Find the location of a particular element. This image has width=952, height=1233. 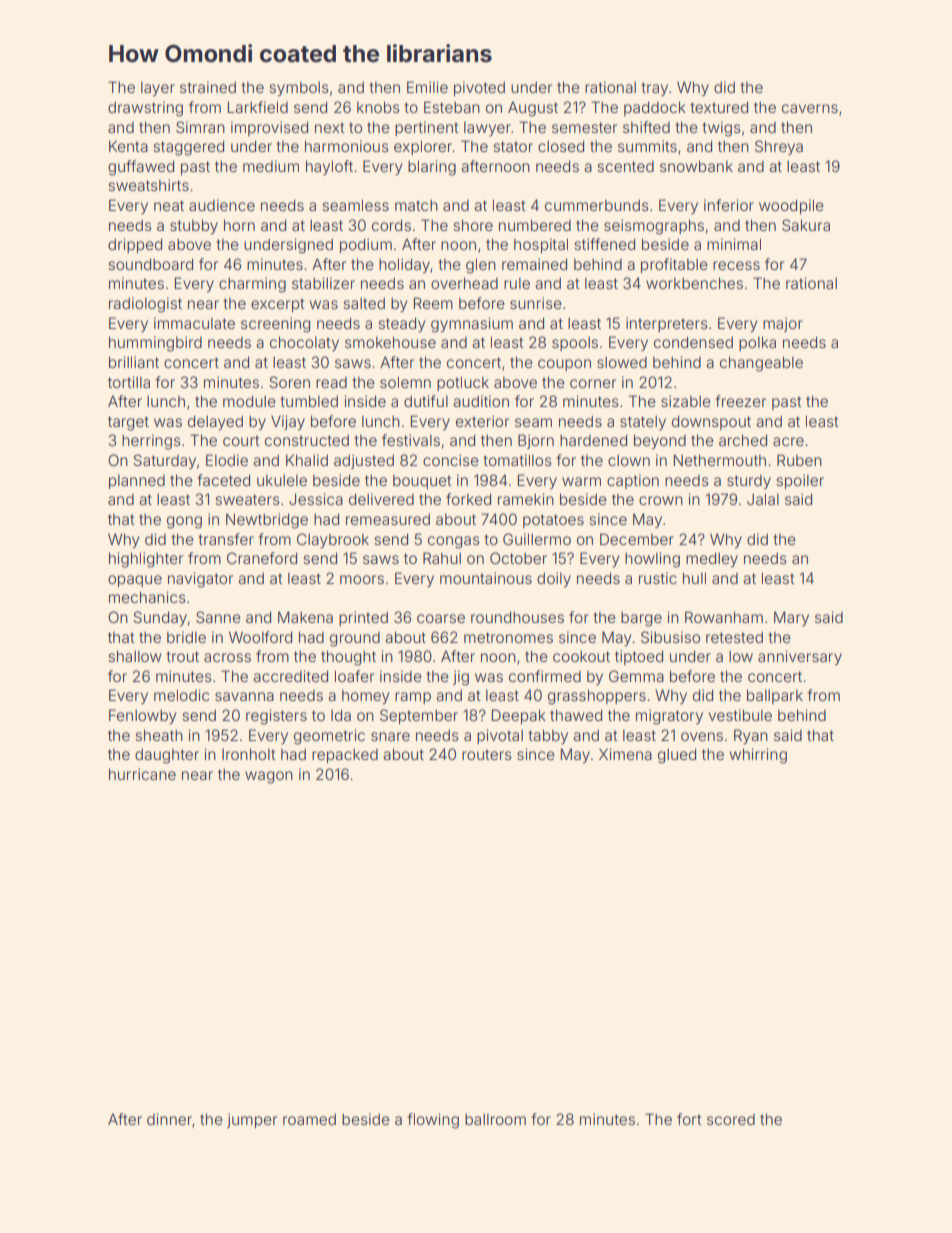

target is located at coordinates (128, 423).
